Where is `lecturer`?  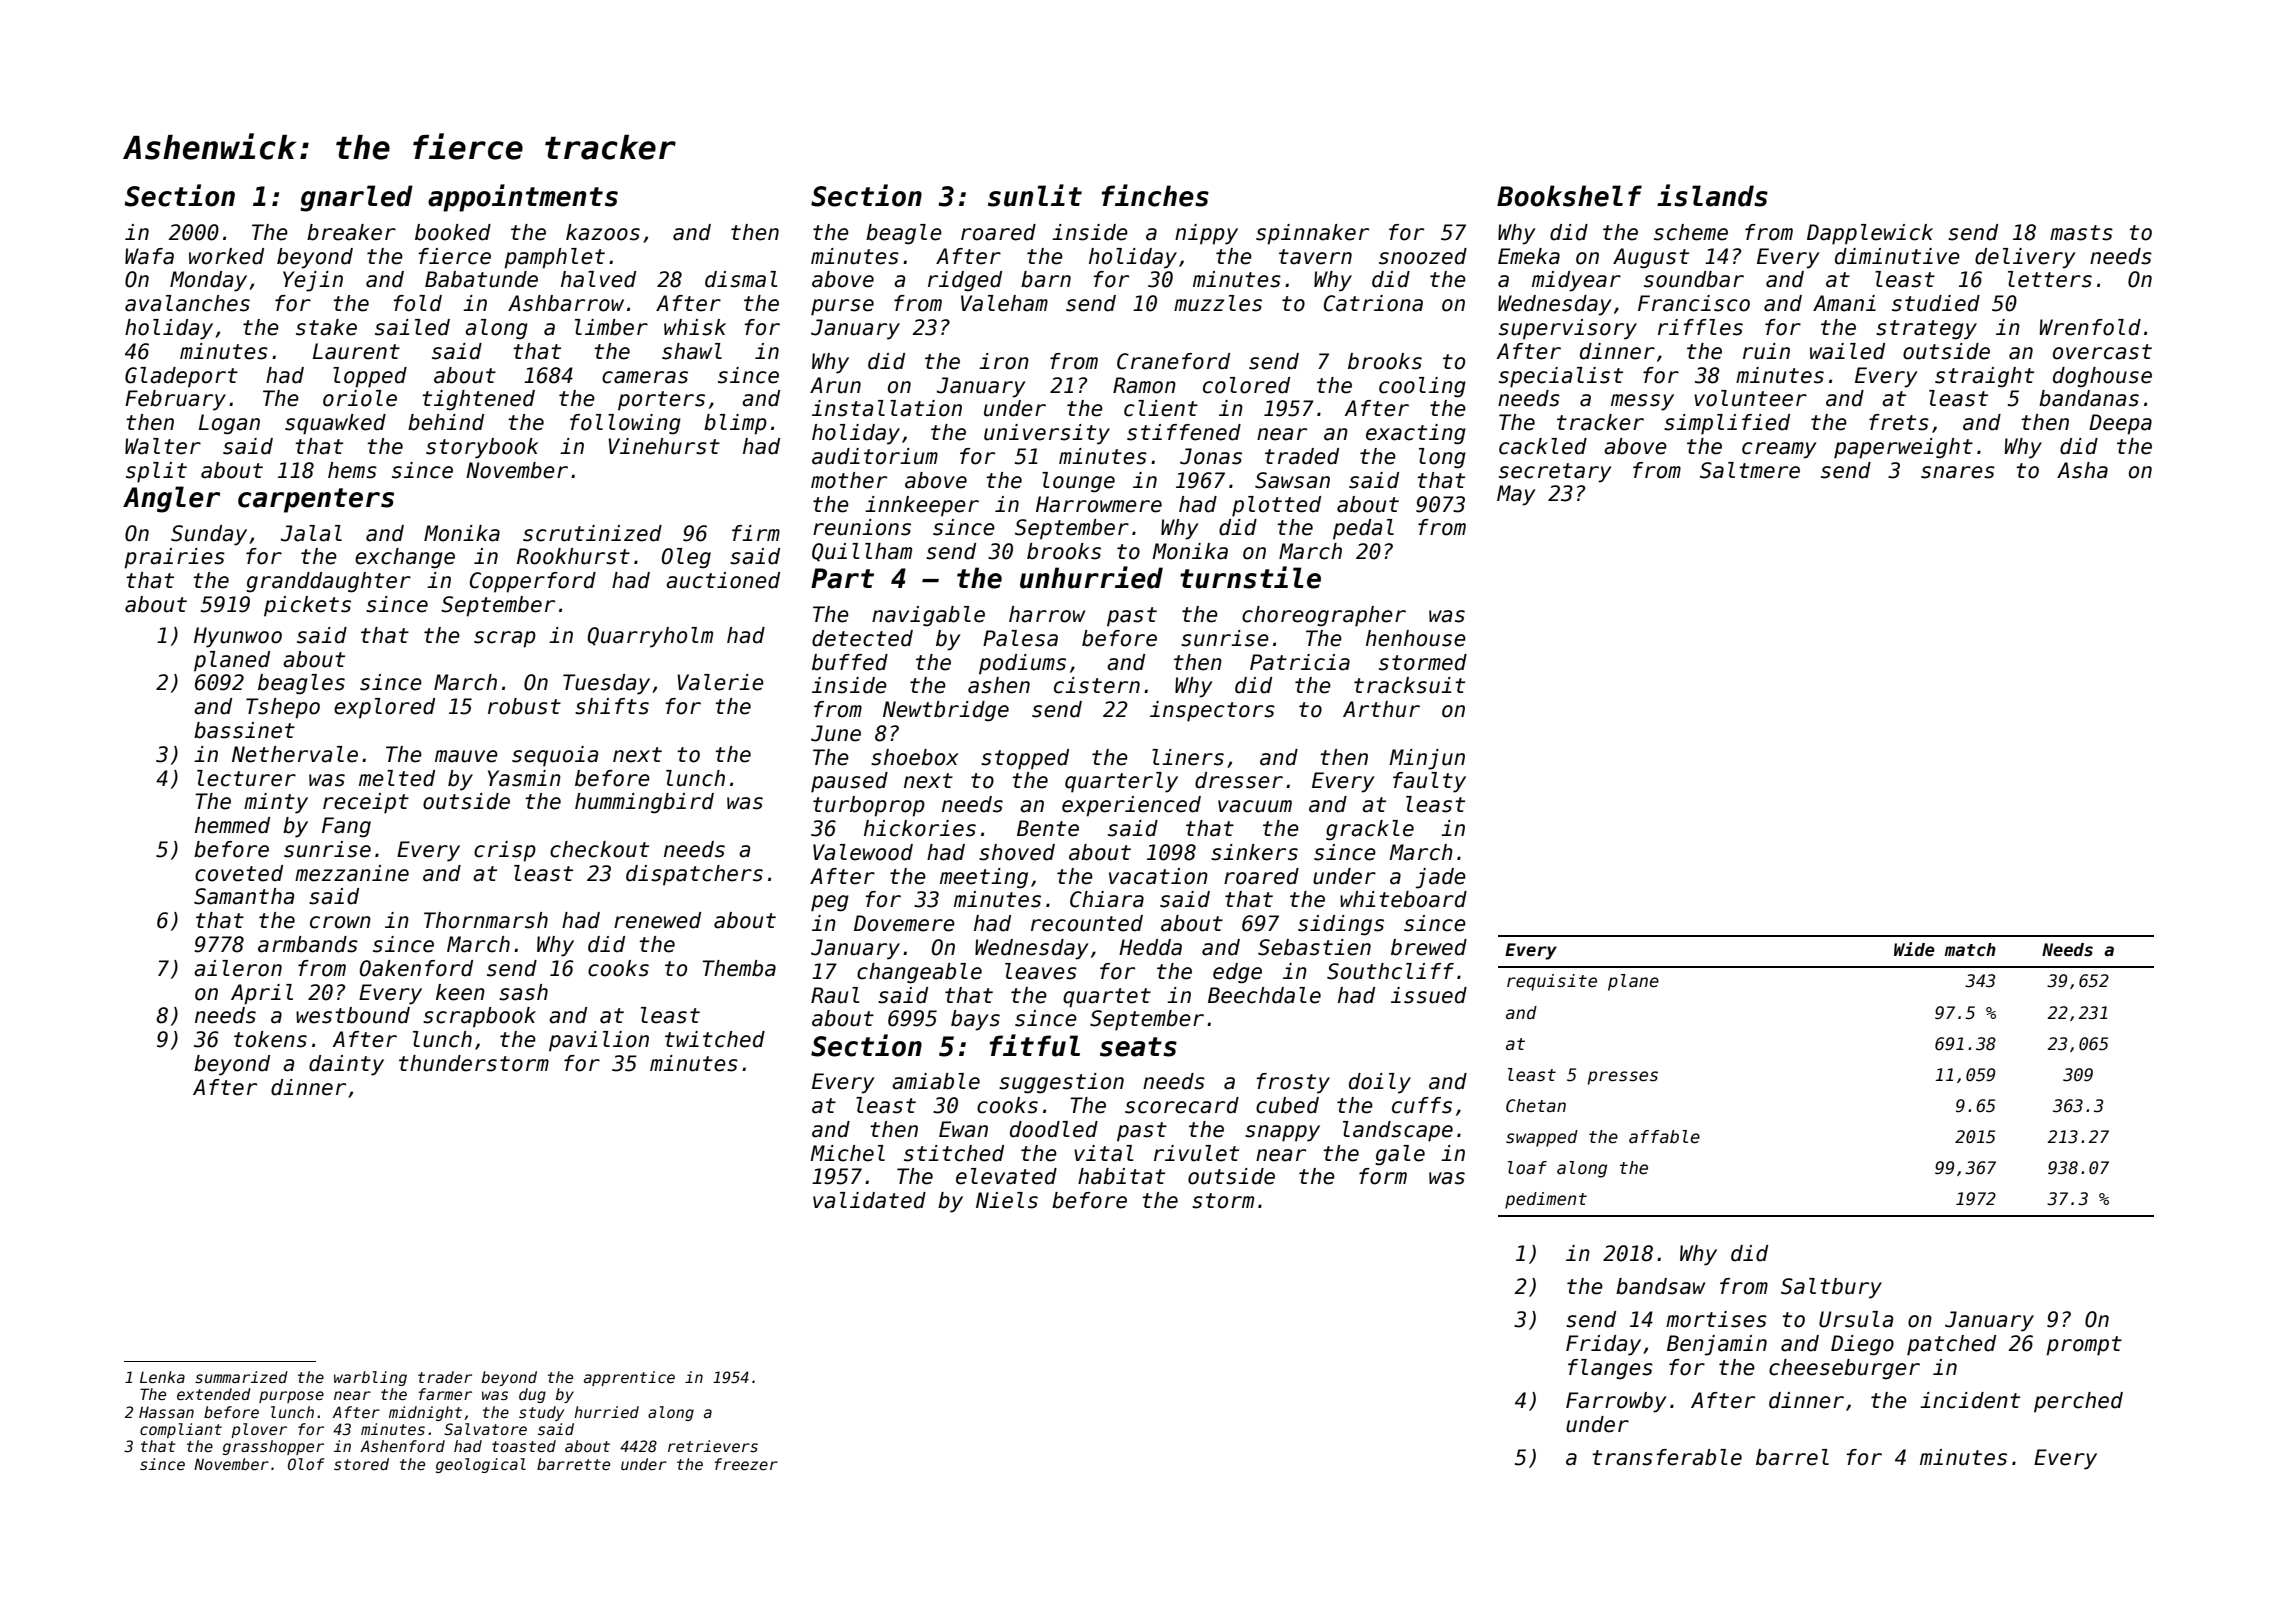
lecturer is located at coordinates (246, 778).
